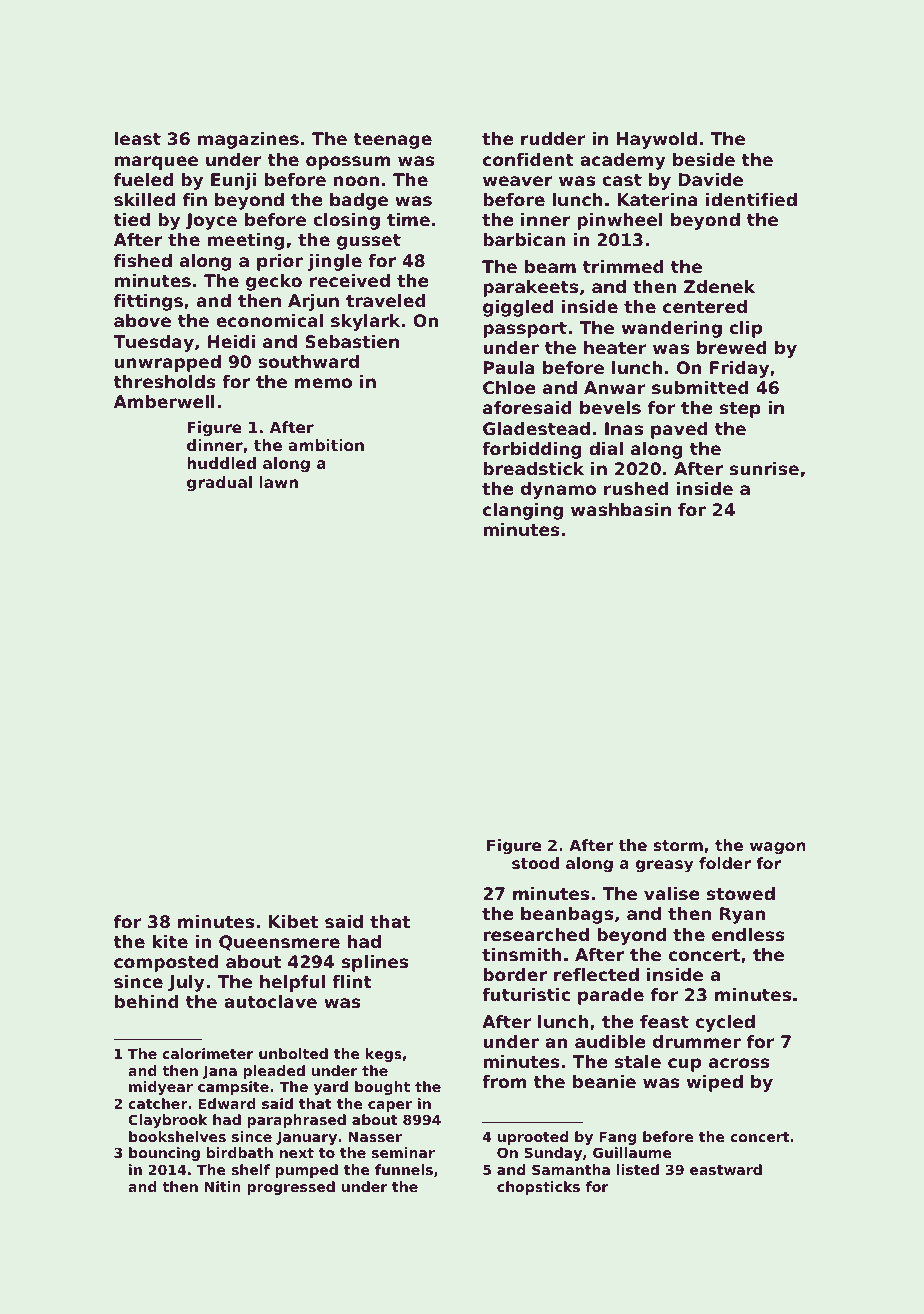  What do you see at coordinates (392, 141) in the image?
I see `teenage` at bounding box center [392, 141].
